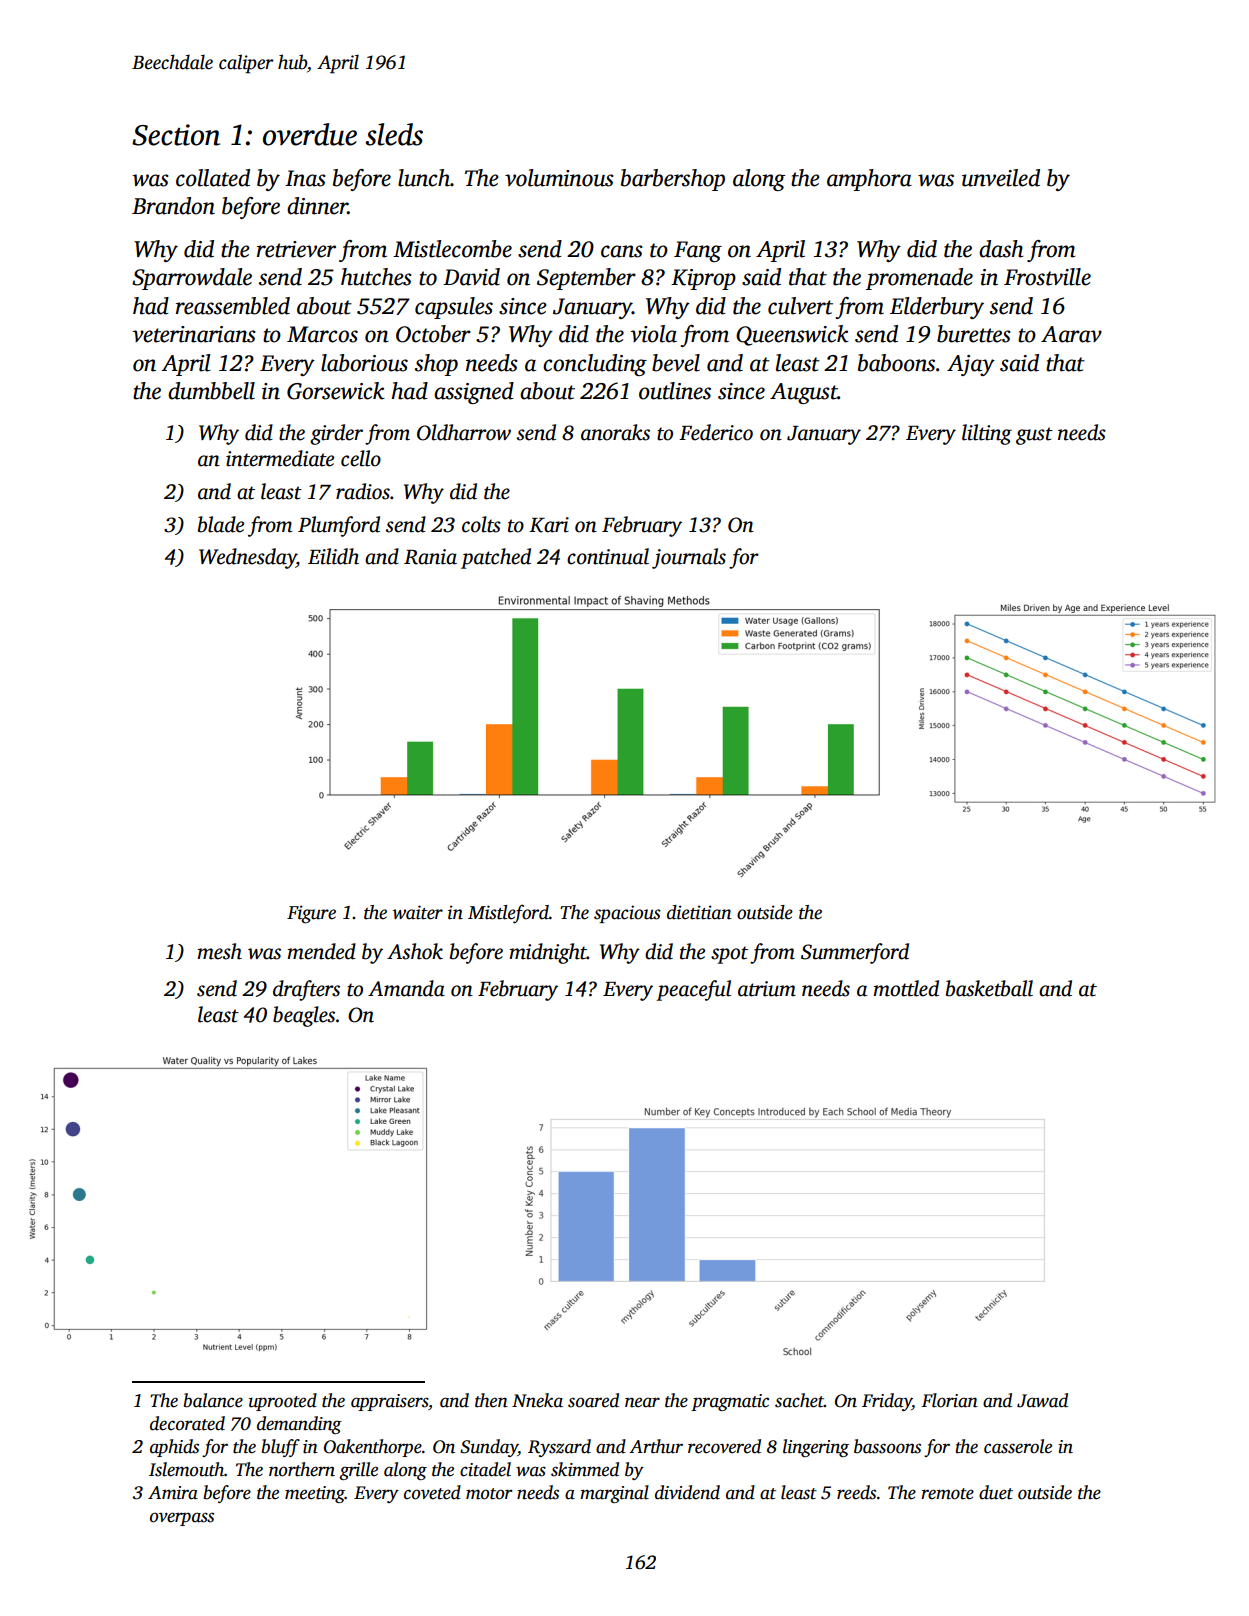 The width and height of the screenshot is (1249, 1616). Describe the element at coordinates (406, 988) in the screenshot. I see `Amanda` at that location.
